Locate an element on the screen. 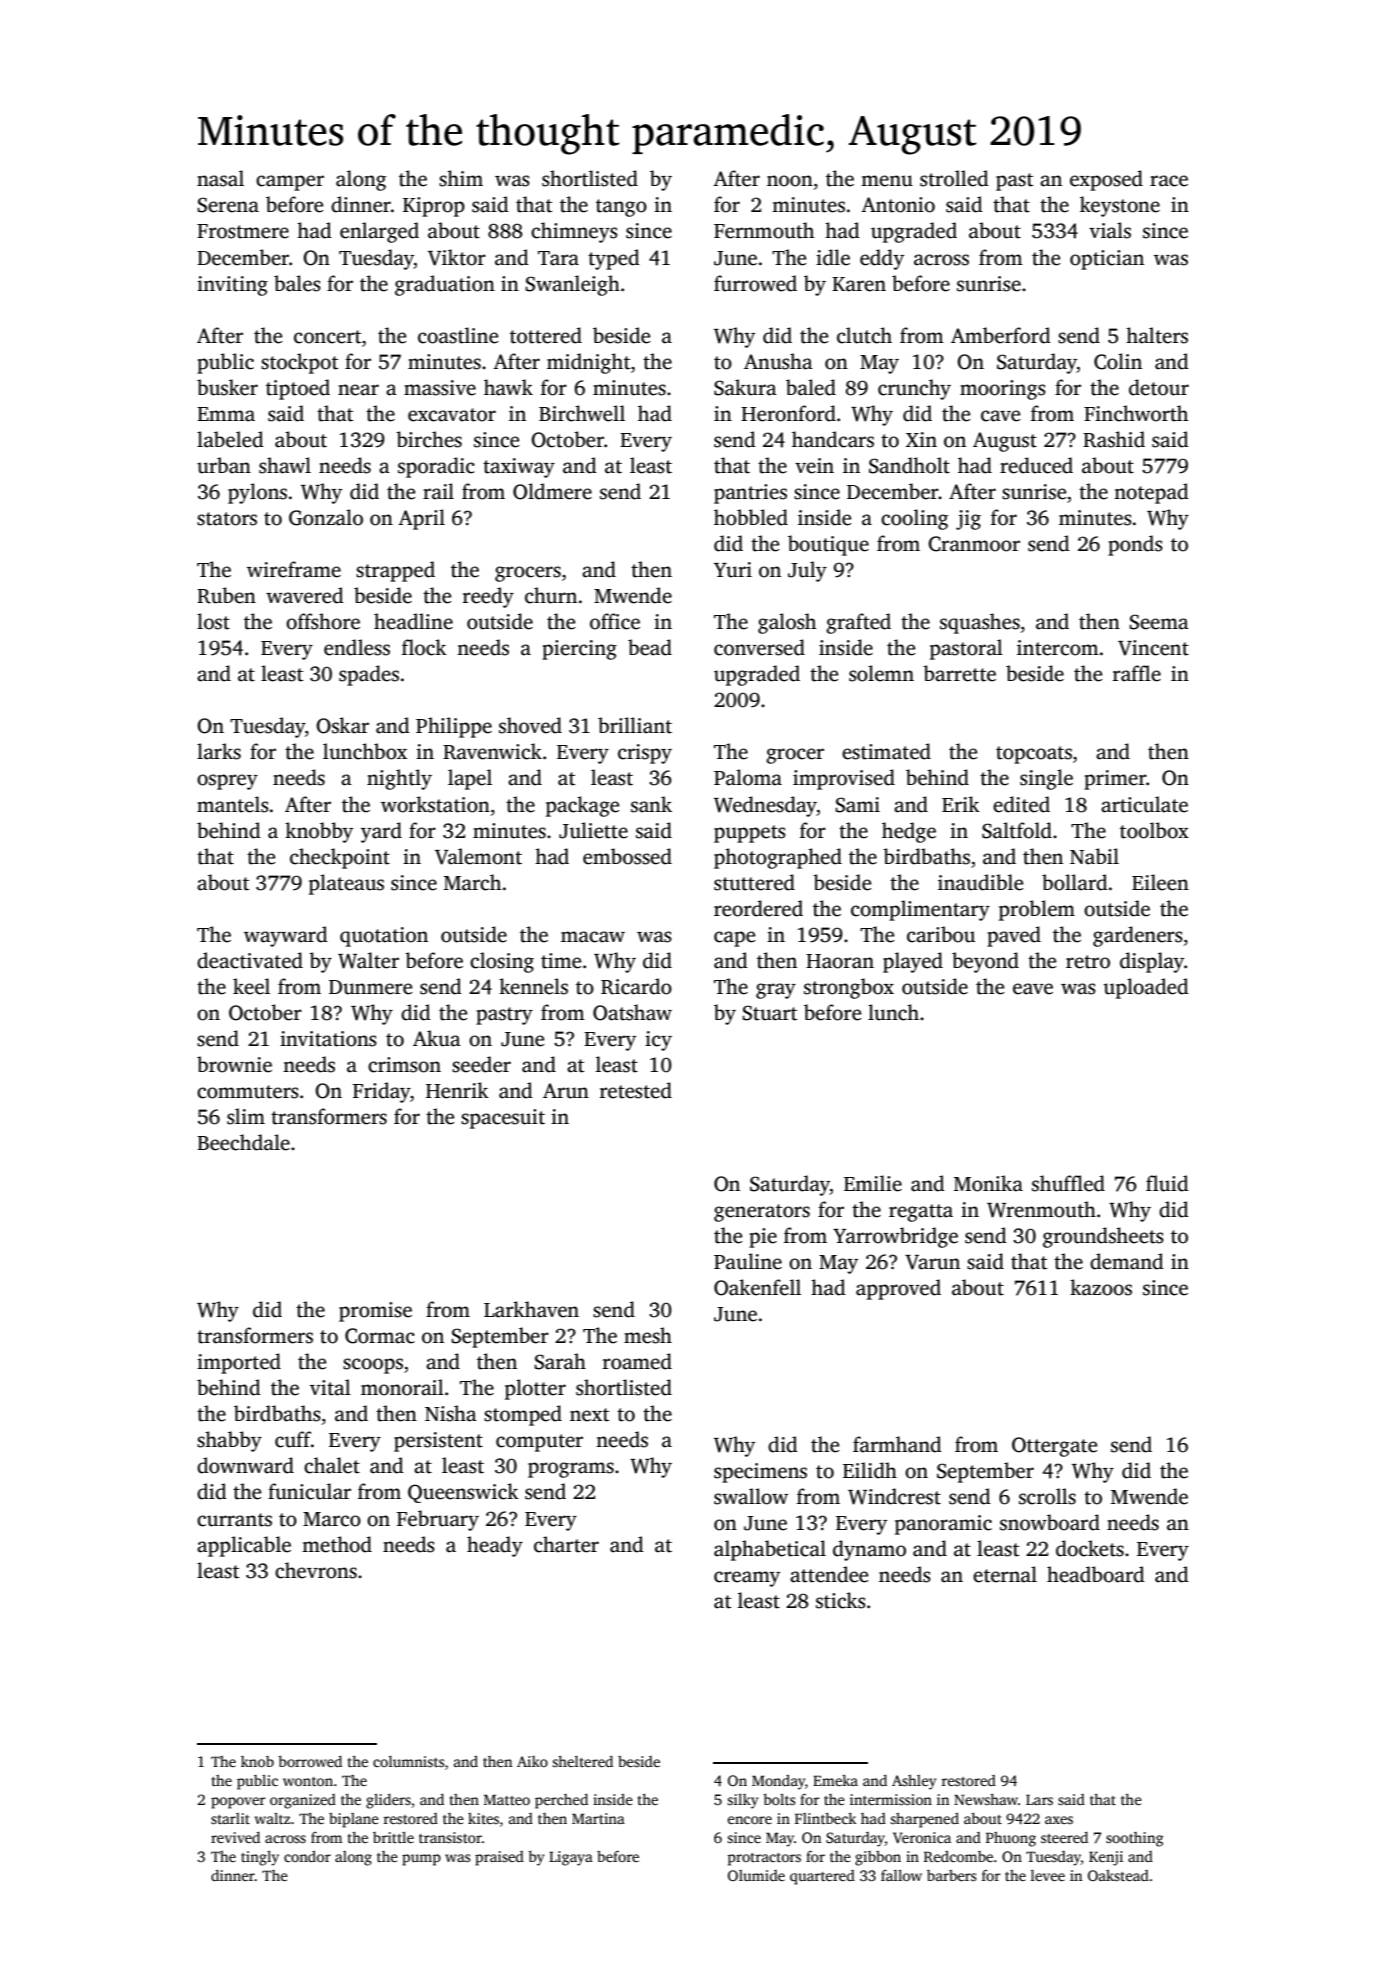 The height and width of the screenshot is (1969, 1386). Fernmouth is located at coordinates (764, 230).
